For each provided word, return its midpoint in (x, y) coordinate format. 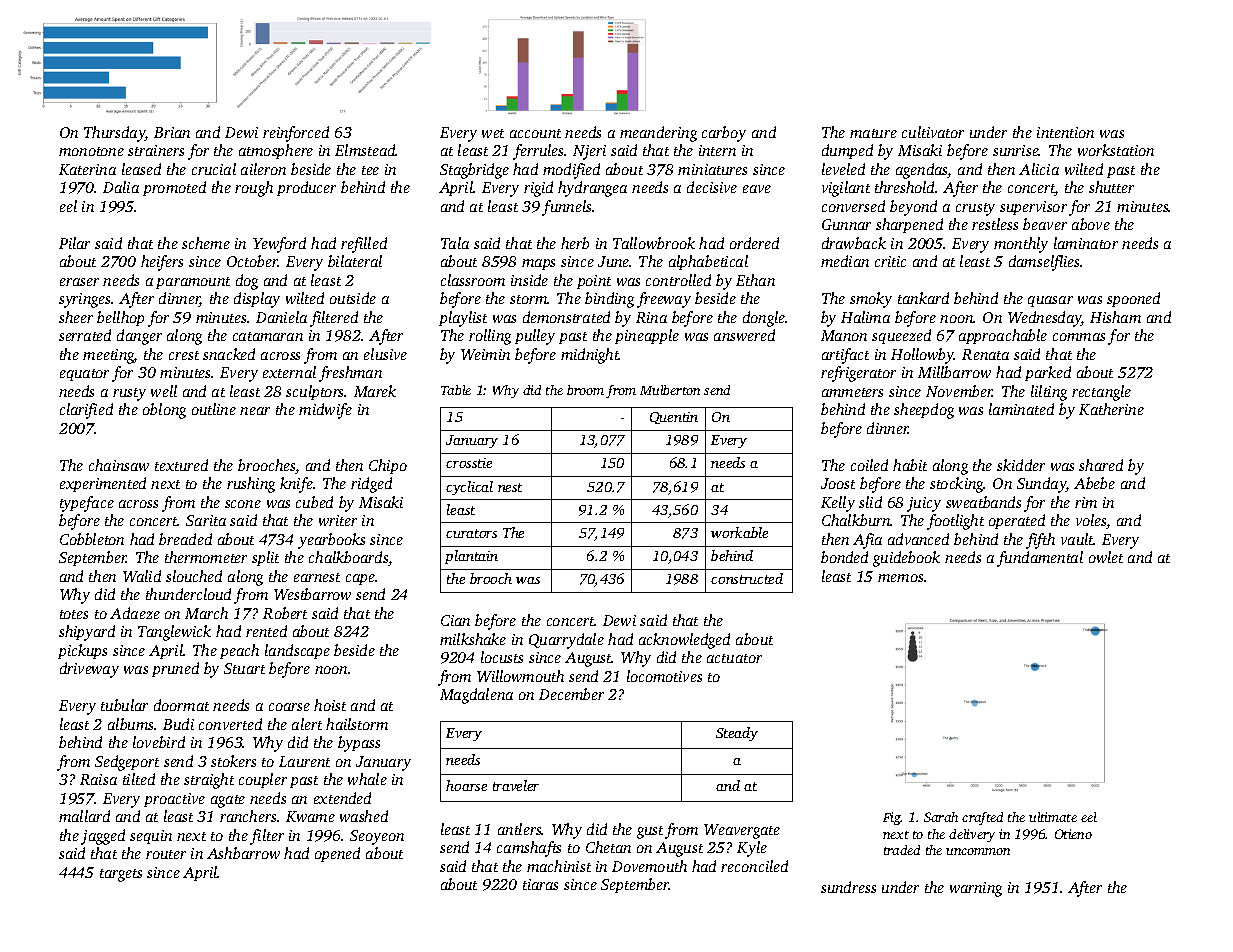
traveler (516, 785)
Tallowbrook (654, 243)
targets (121, 875)
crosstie (469, 463)
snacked (229, 354)
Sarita (206, 520)
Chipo (388, 466)
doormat (181, 705)
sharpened (909, 225)
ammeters (852, 392)
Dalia (121, 187)
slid (870, 502)
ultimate (1053, 817)
